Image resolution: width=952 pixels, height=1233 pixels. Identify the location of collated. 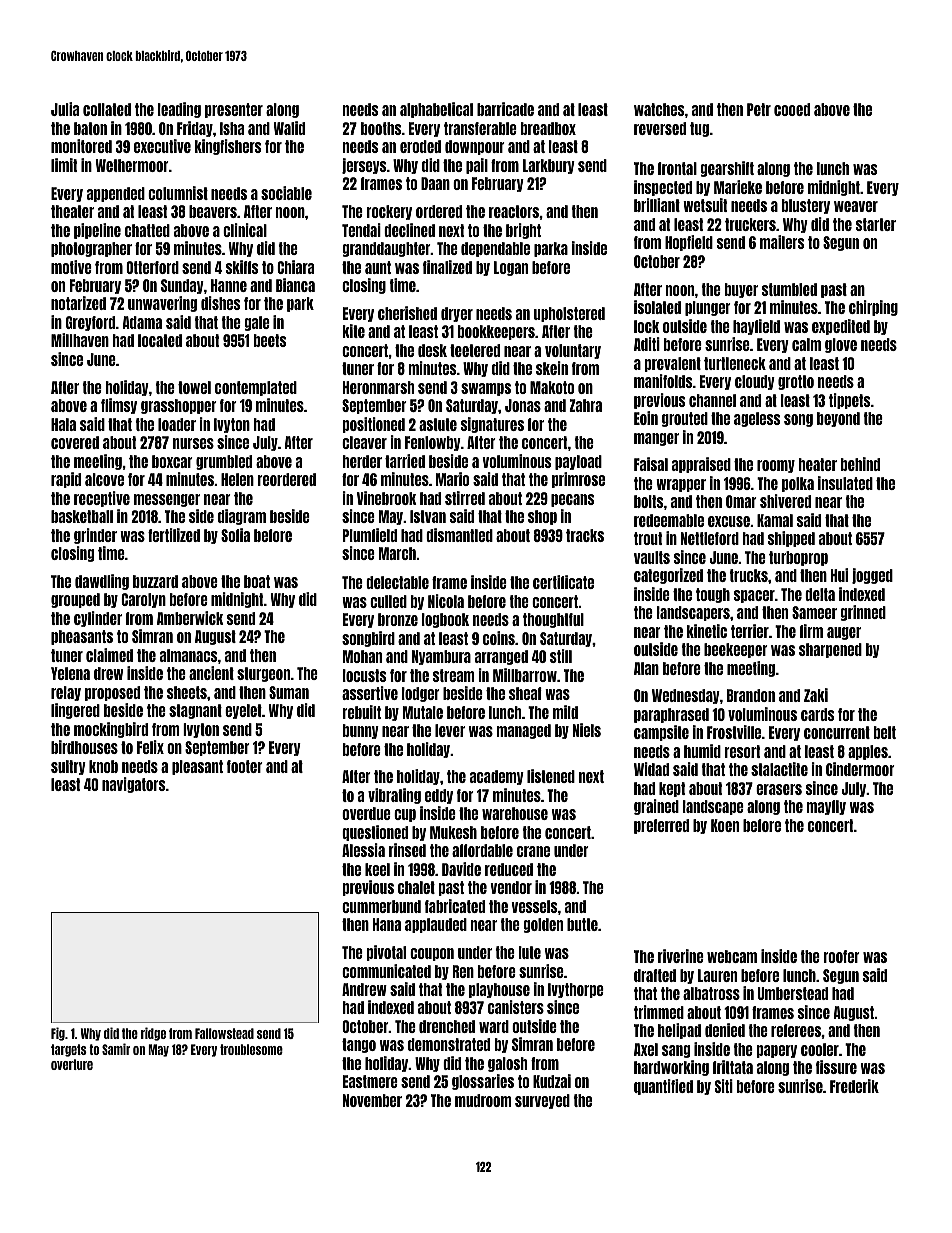
(107, 109).
